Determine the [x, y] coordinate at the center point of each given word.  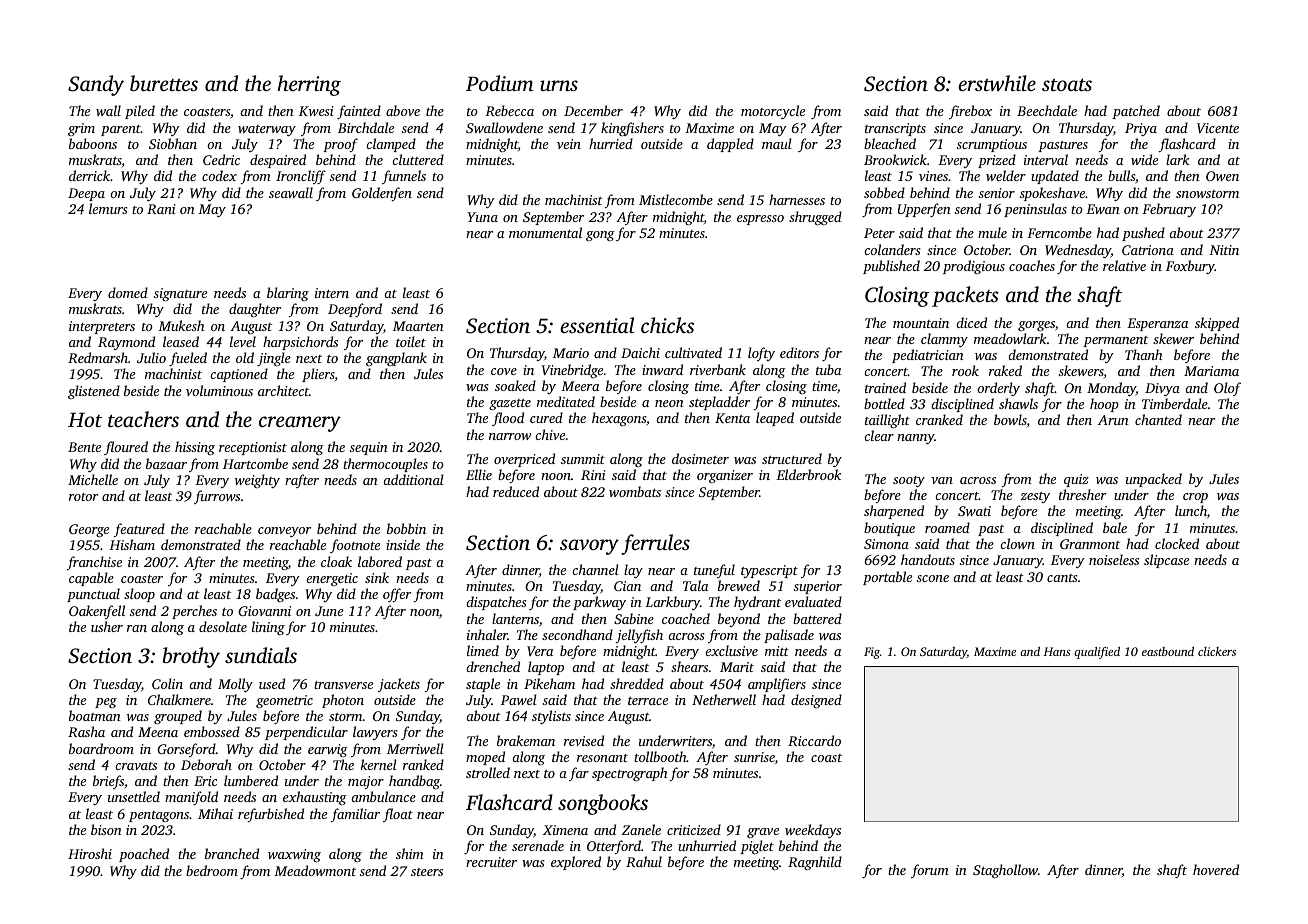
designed [816, 701]
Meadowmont [315, 870]
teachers [143, 419]
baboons [93, 143]
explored [576, 863]
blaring [288, 294]
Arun [1113, 420]
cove [504, 371]
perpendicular [306, 733]
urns [559, 85]
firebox [970, 112]
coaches [1032, 265]
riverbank [718, 369]
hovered [1216, 869]
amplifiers [777, 685]
